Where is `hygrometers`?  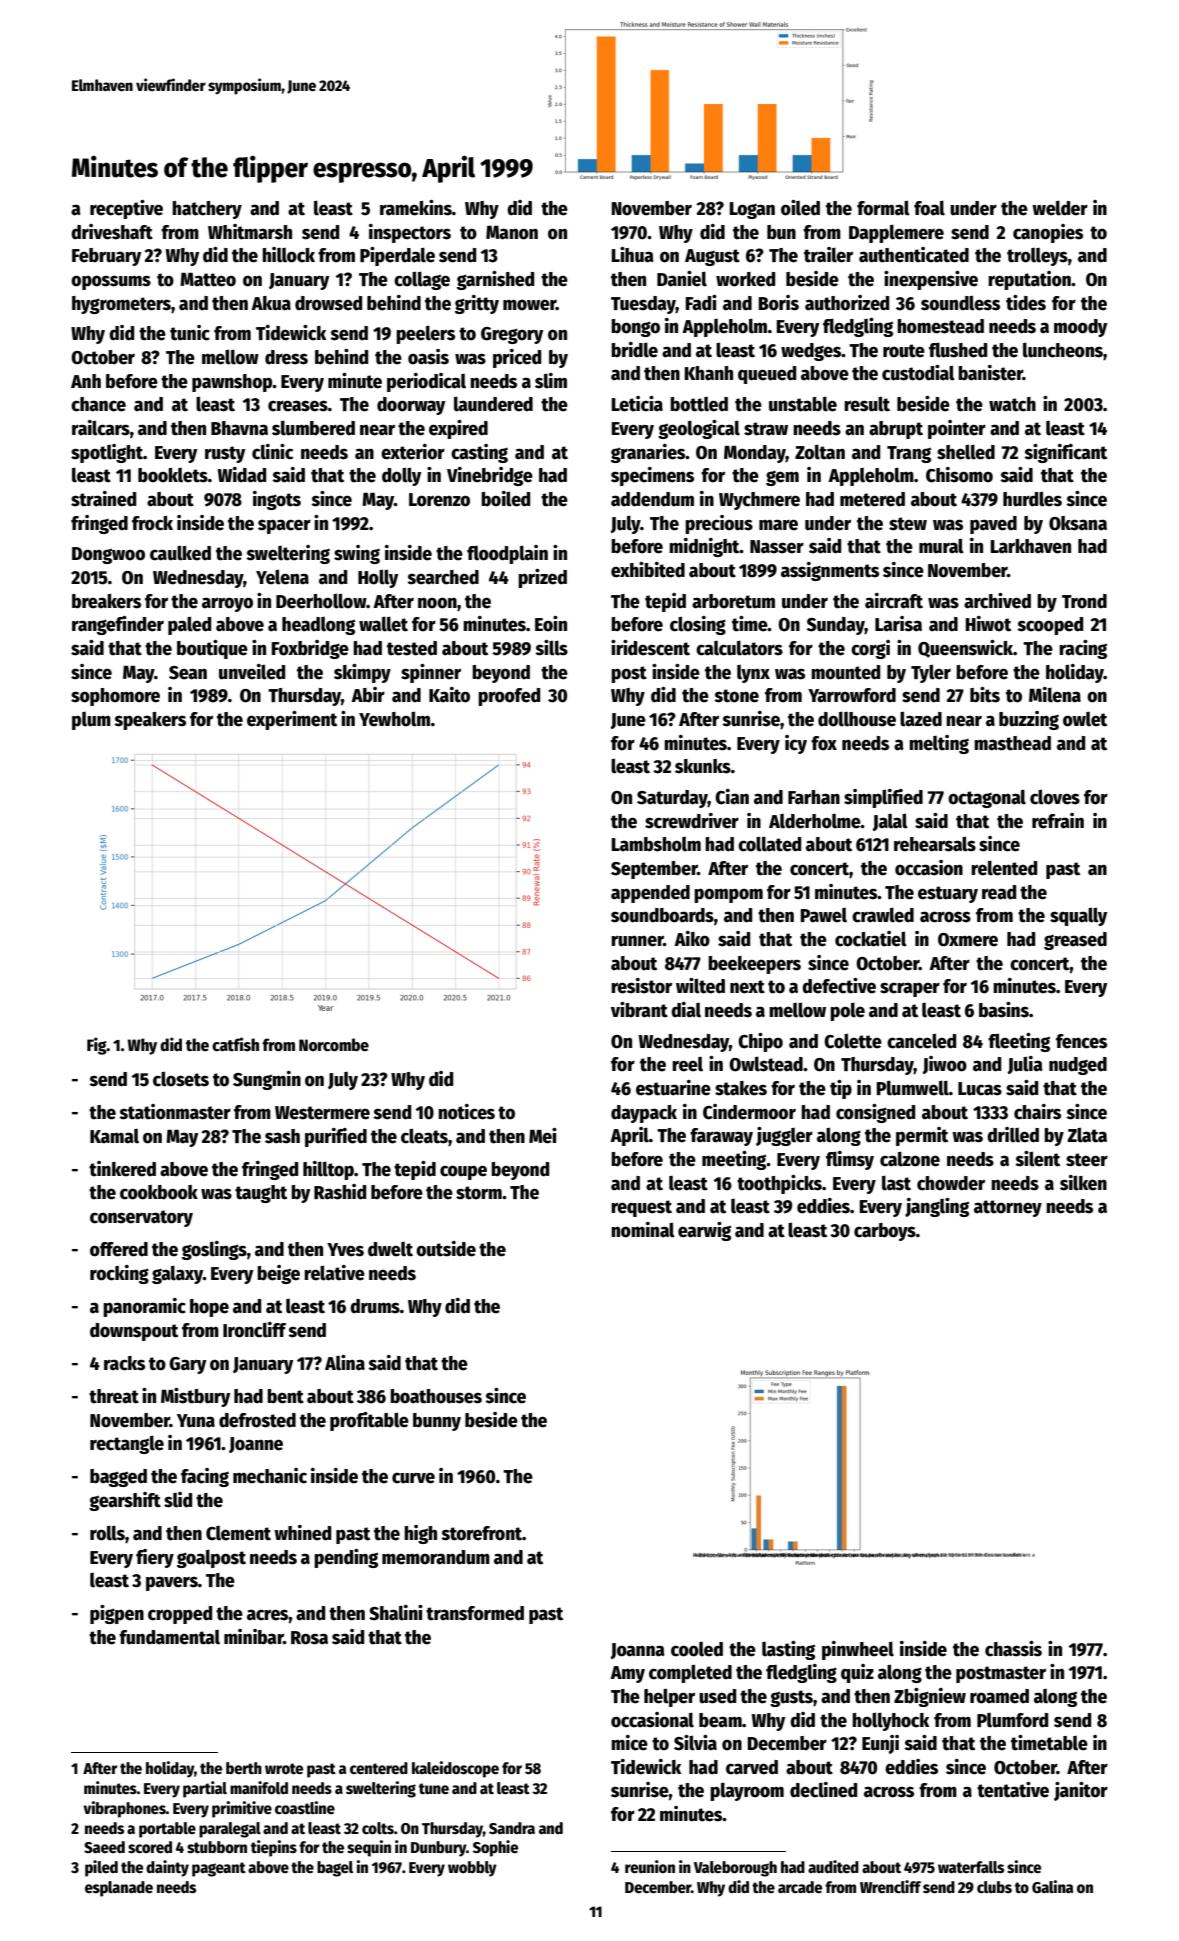
hygrometers is located at coordinates (121, 305).
